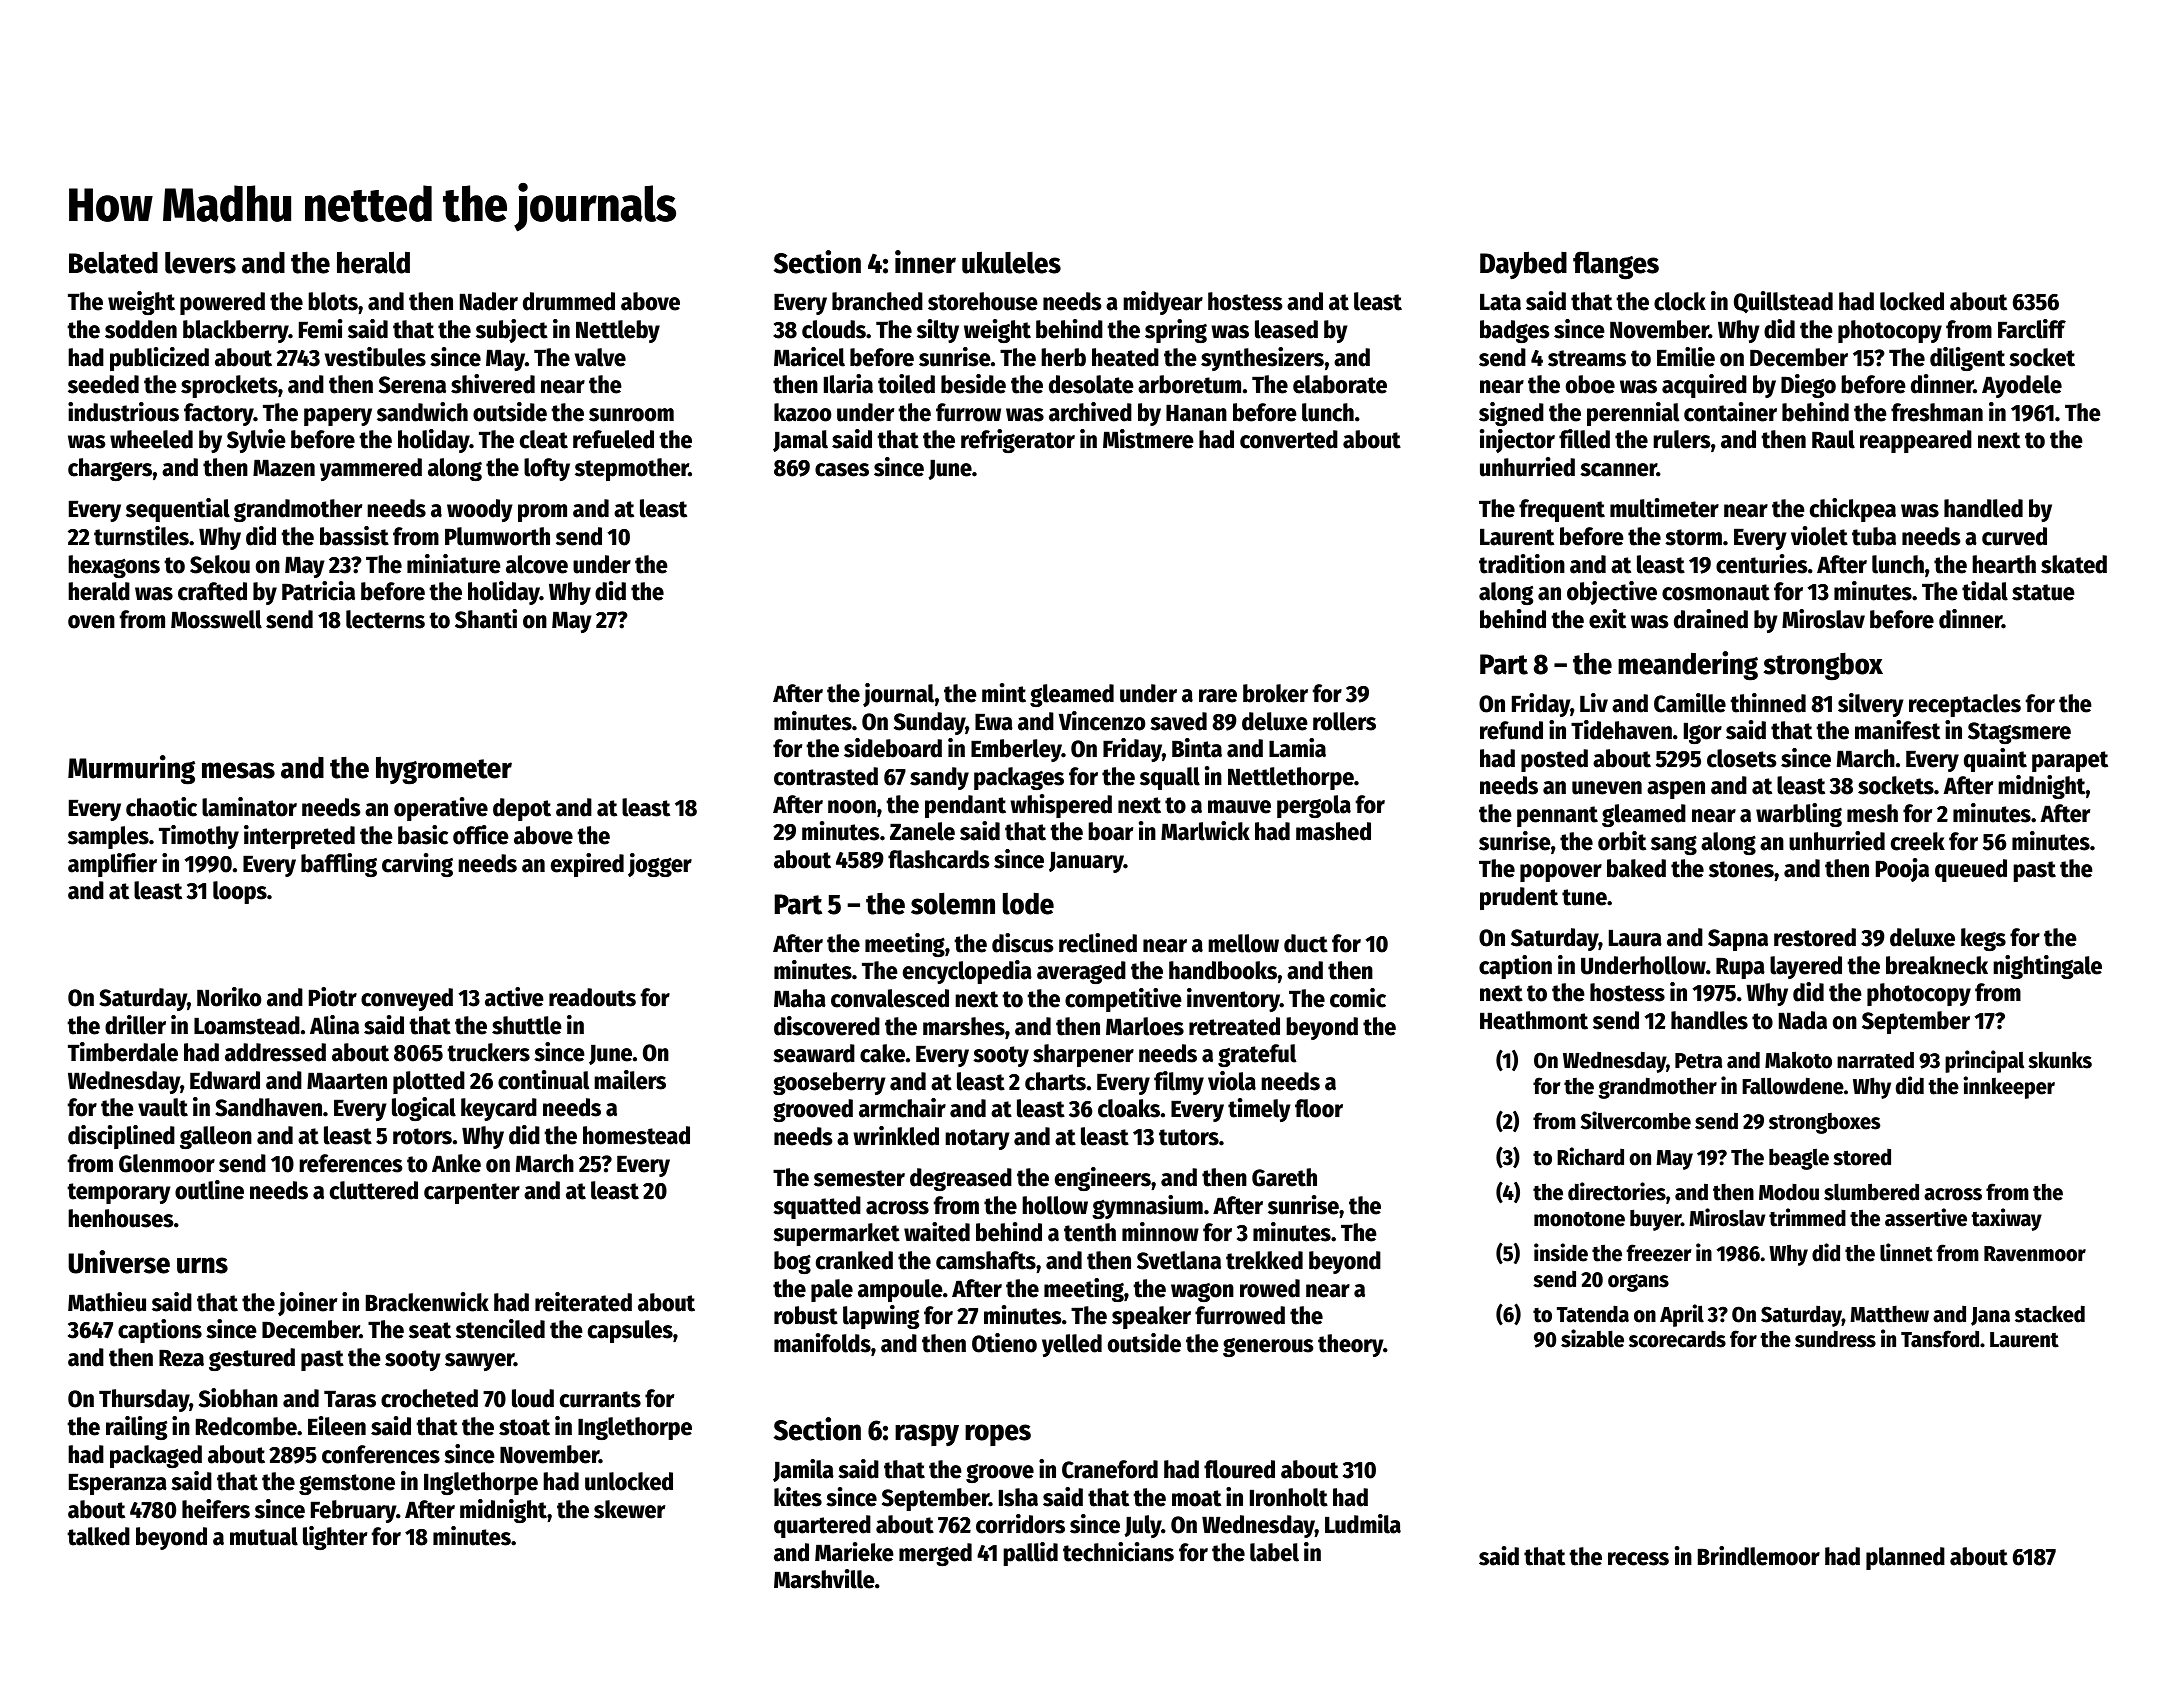  Describe the element at coordinates (524, 1427) in the page. I see `stoat` at that location.
